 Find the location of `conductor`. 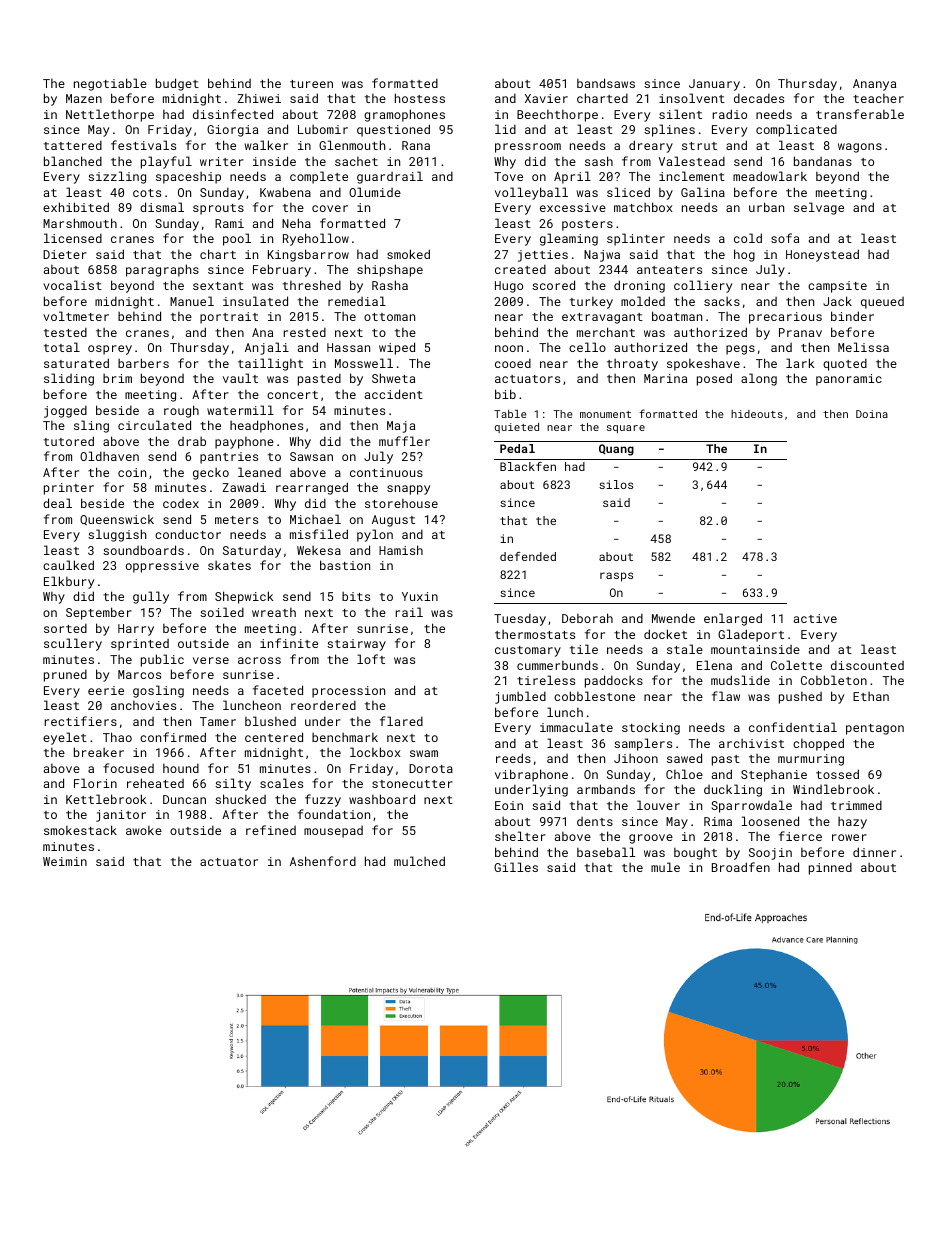

conductor is located at coordinates (188, 534).
